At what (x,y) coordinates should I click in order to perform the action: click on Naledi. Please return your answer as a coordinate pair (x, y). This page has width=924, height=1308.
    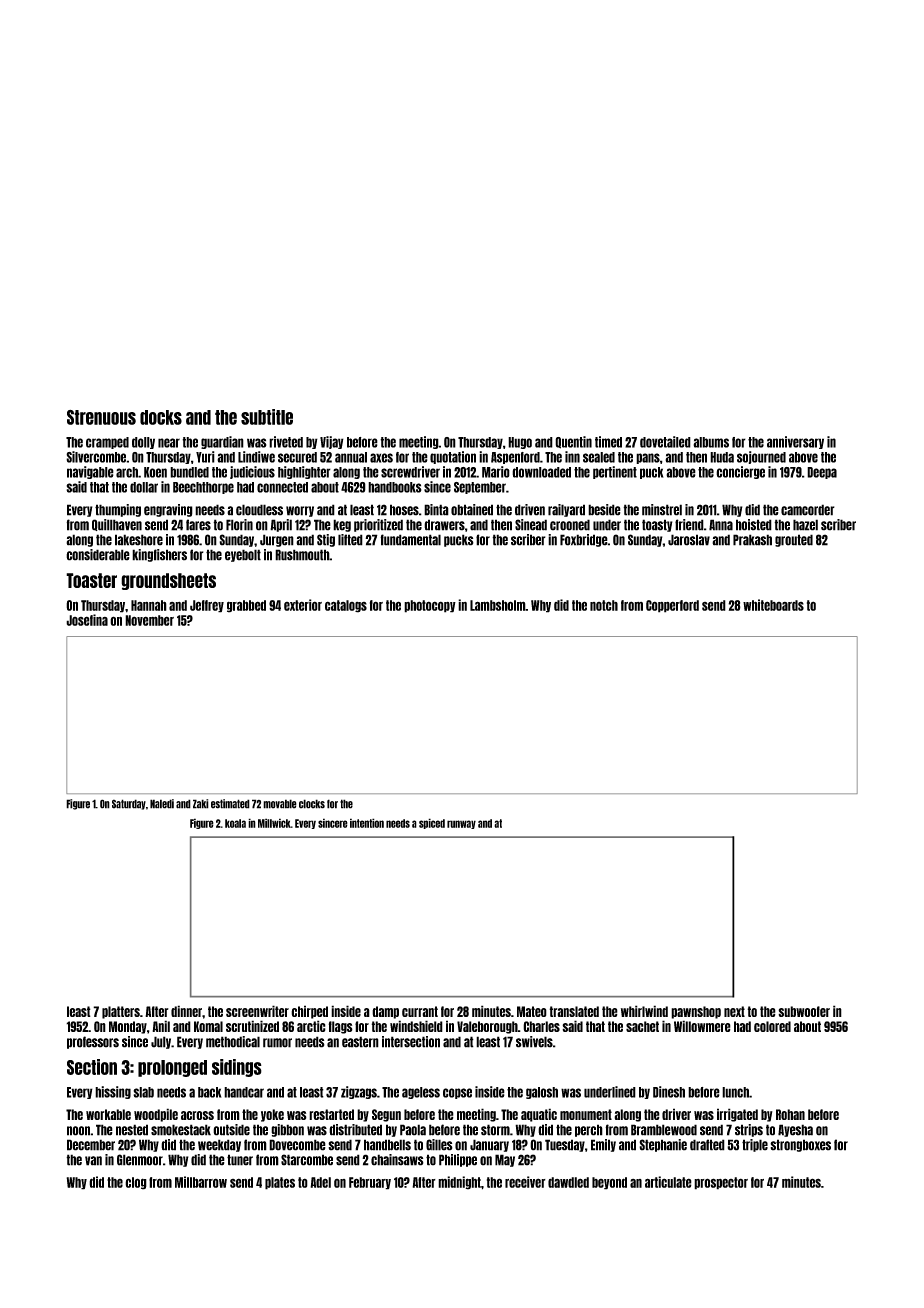
    Looking at the image, I should click on (162, 804).
